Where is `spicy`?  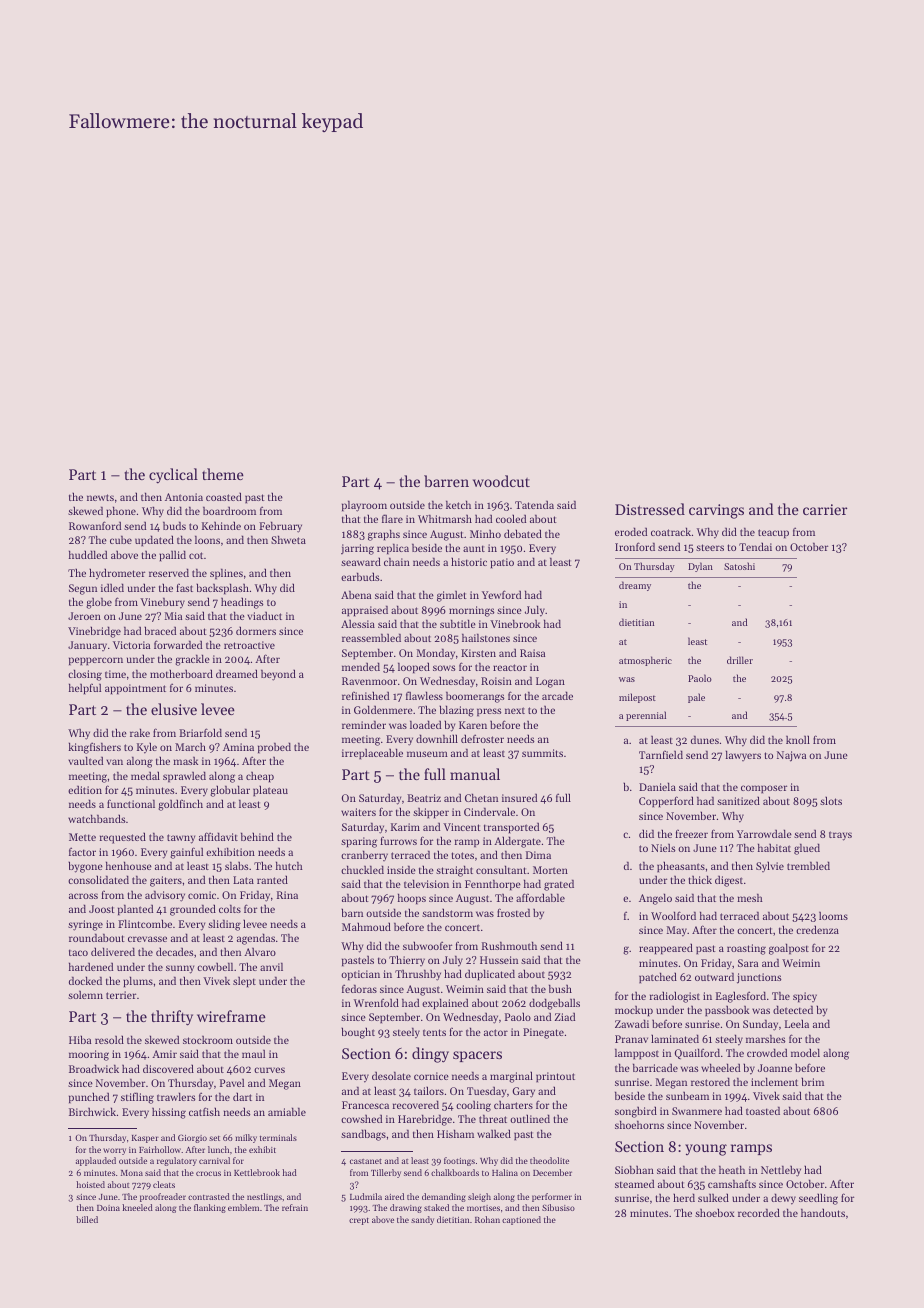 spicy is located at coordinates (805, 997).
